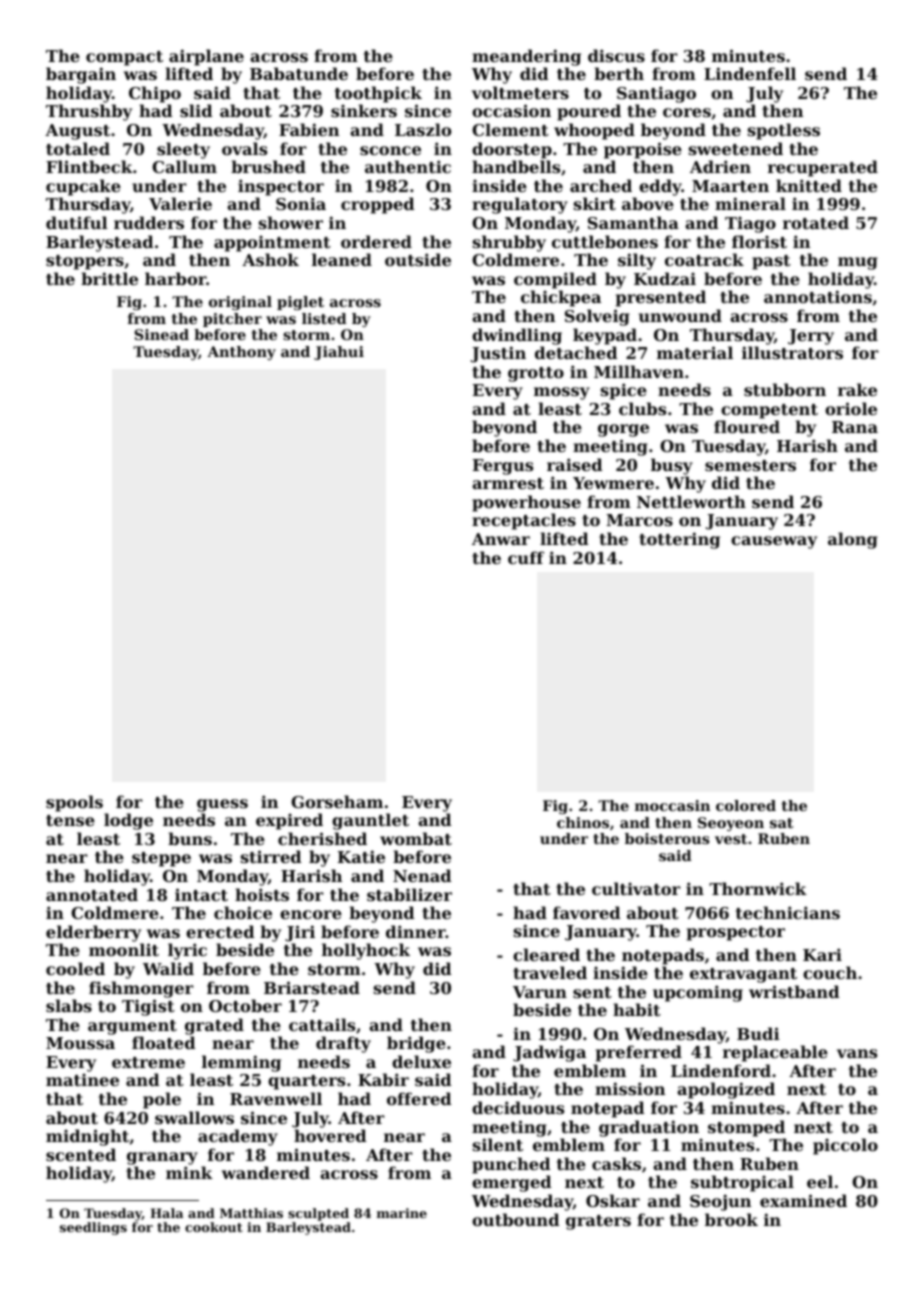  Describe the element at coordinates (616, 55) in the page. I see `discus` at that location.
